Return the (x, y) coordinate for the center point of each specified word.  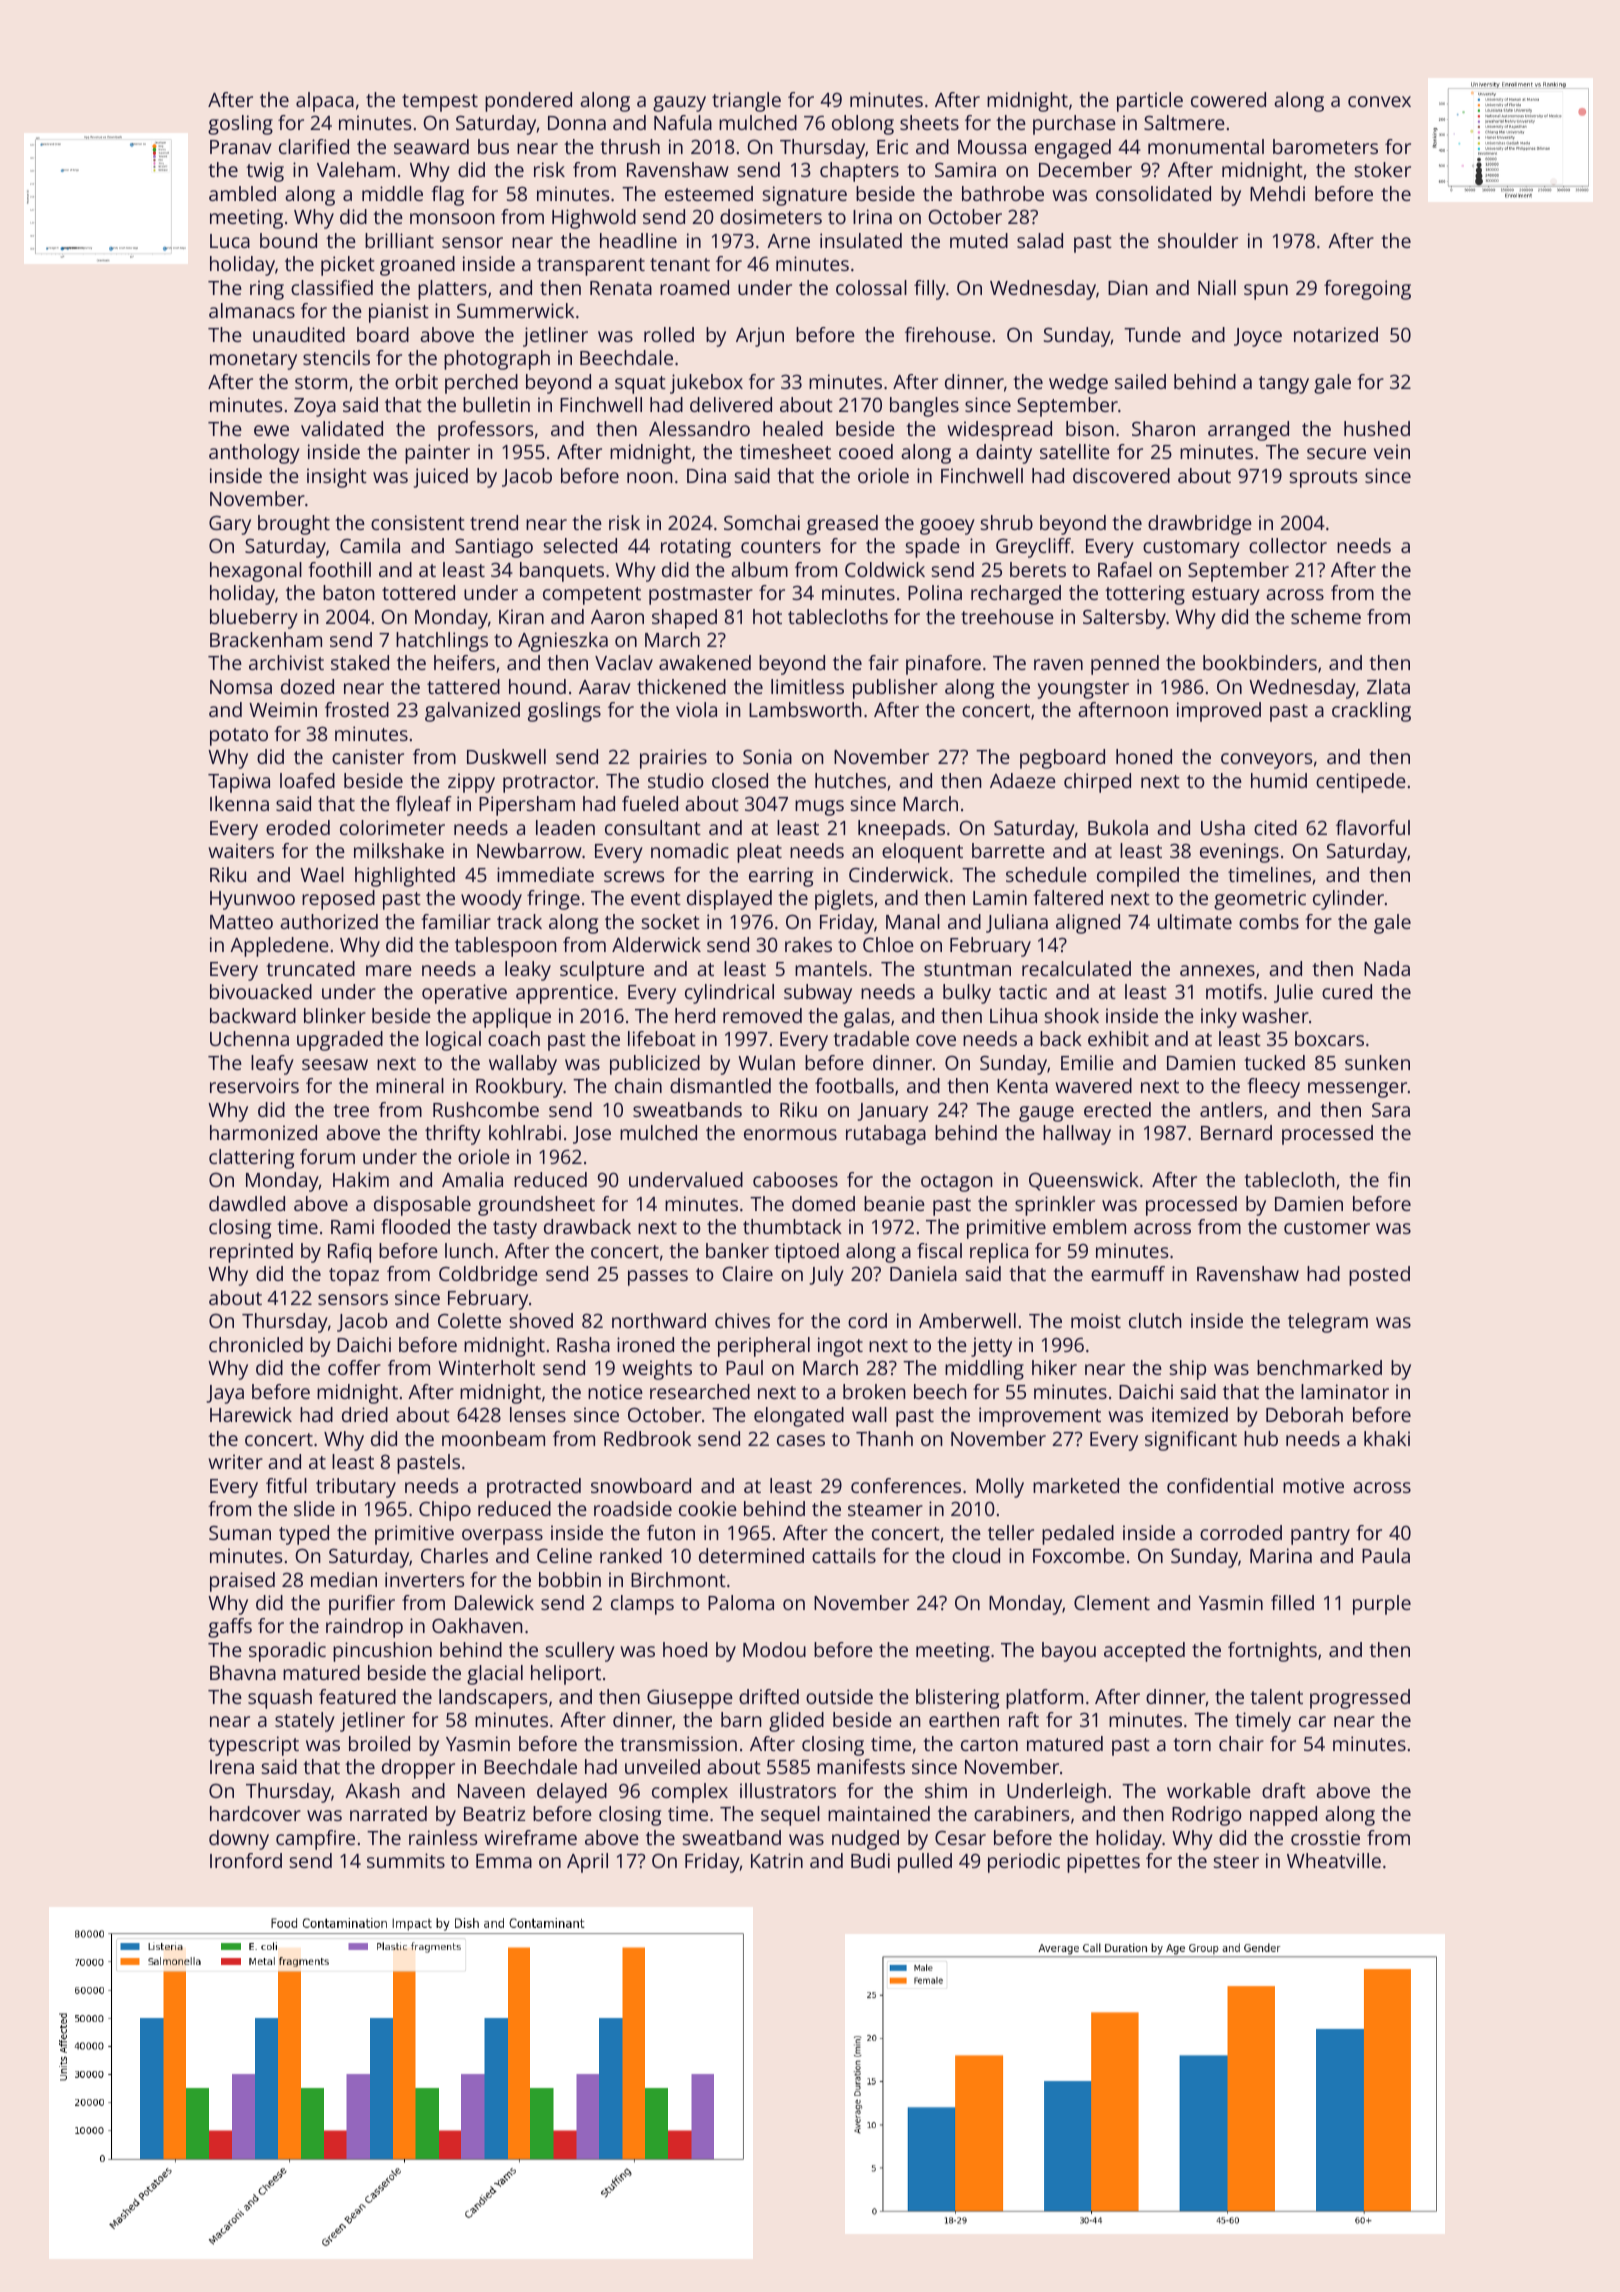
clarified (314, 146)
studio (676, 780)
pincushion (382, 1652)
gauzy (679, 104)
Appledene (279, 947)
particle (1150, 102)
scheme (1326, 616)
